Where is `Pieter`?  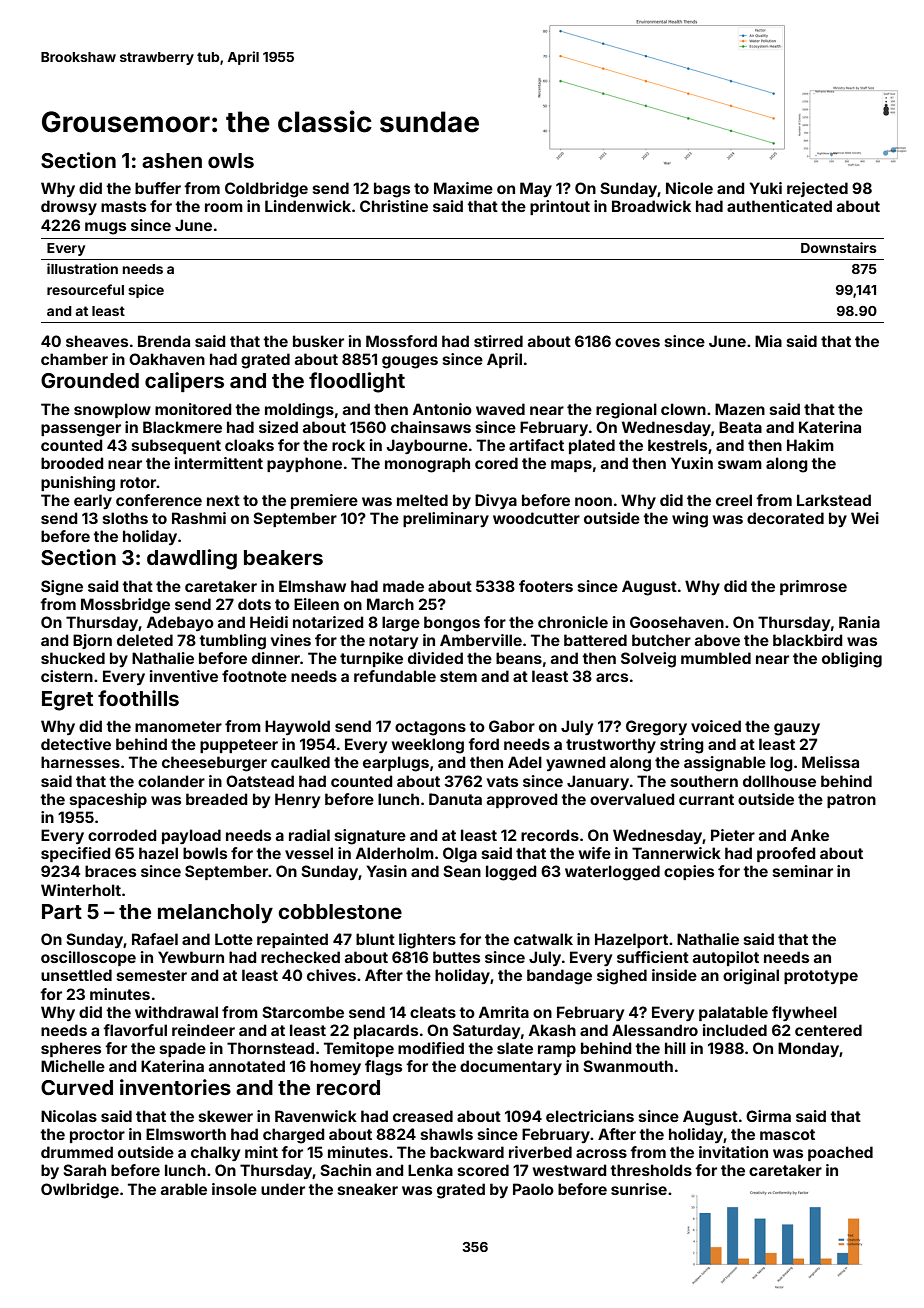 Pieter is located at coordinates (733, 835).
